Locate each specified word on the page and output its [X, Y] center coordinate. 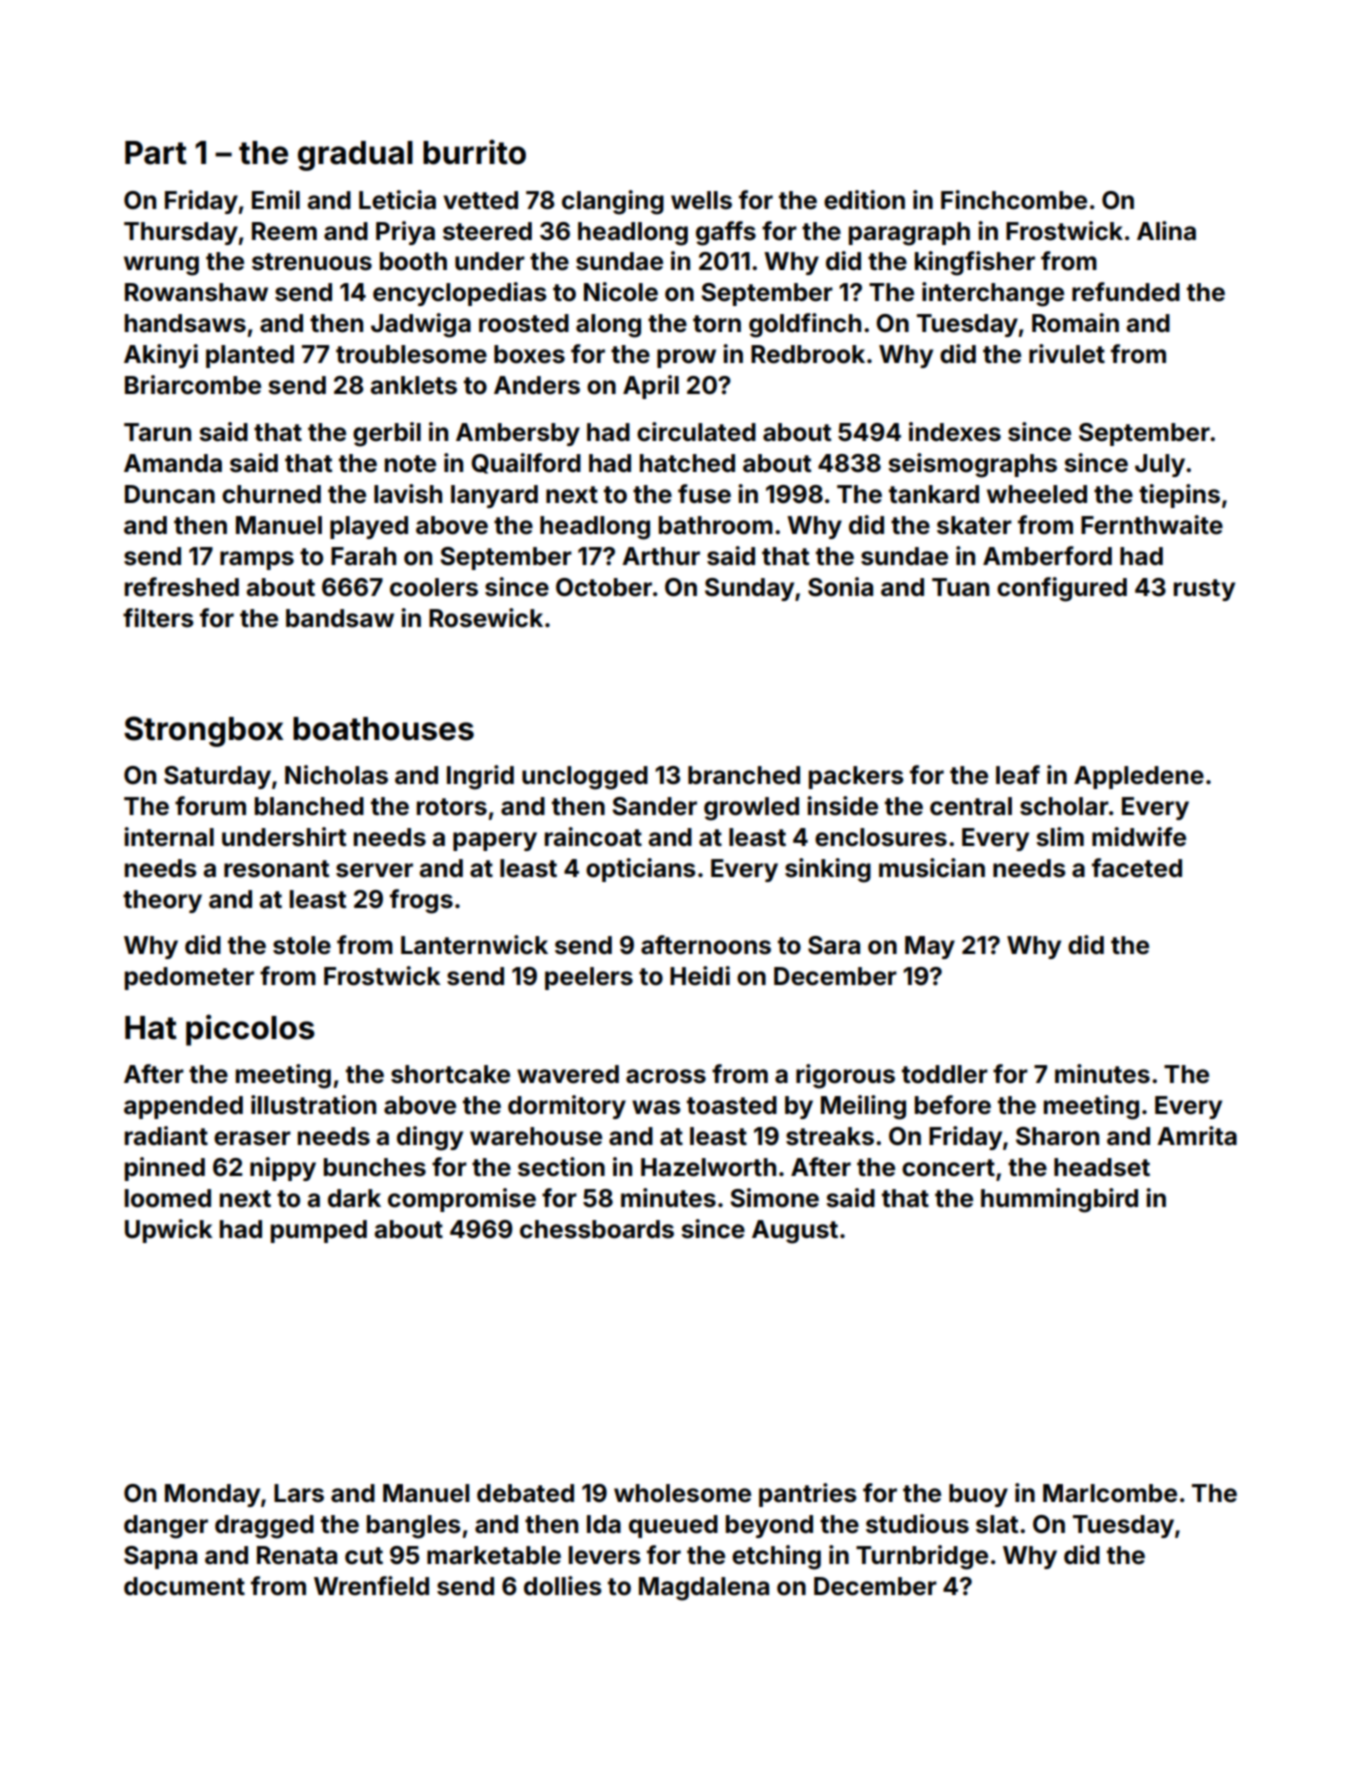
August [795, 1232]
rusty [1204, 590]
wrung [161, 266]
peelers [589, 978]
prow [686, 358]
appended [183, 1107]
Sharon [1057, 1136]
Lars [299, 1493]
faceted [1137, 868]
